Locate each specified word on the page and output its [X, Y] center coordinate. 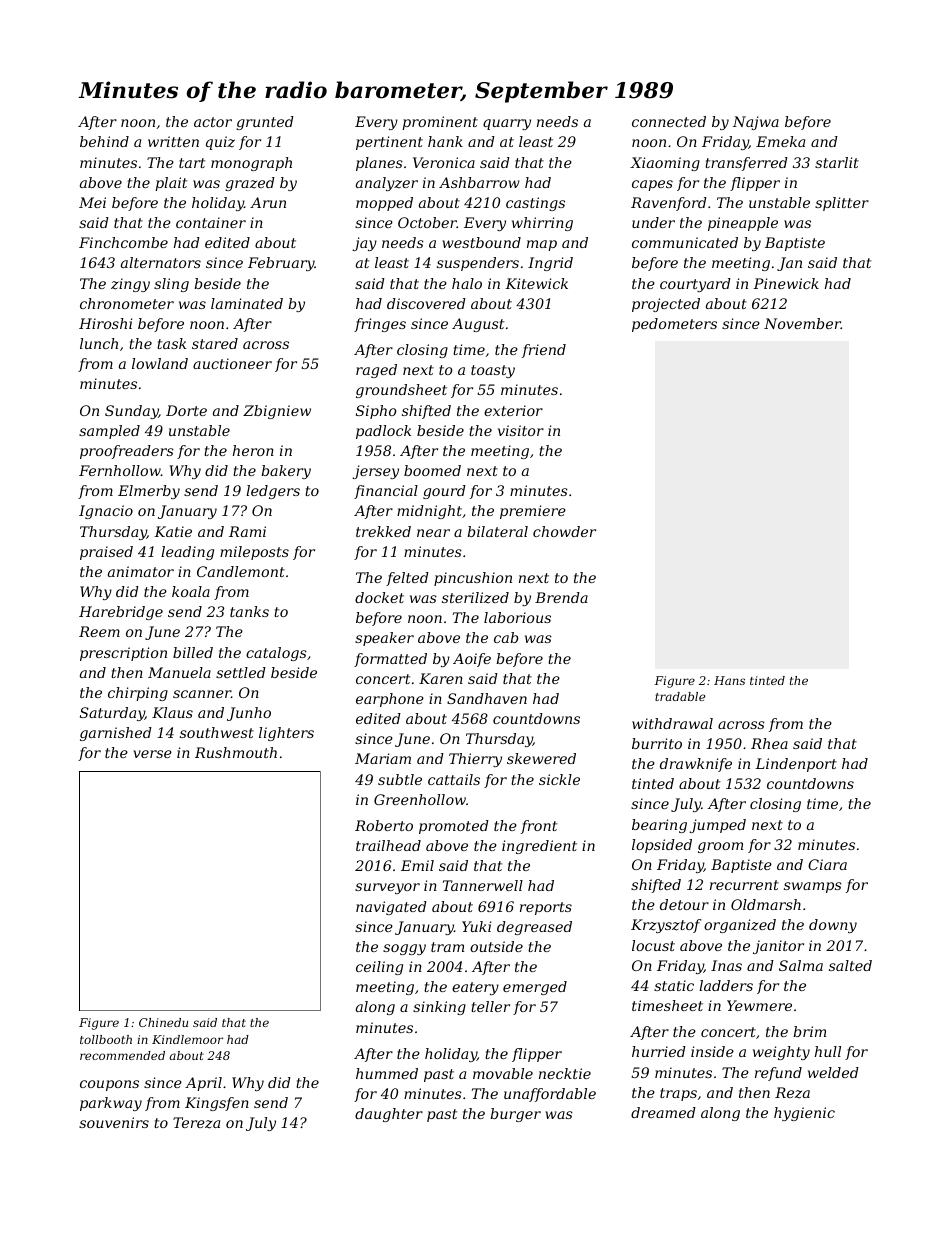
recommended [122, 1055]
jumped [717, 826]
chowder [564, 531]
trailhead [388, 845]
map [542, 245]
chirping [138, 694]
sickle [559, 779]
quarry [507, 124]
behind [104, 141]
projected [666, 305]
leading [187, 553]
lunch [99, 343]
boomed [432, 470]
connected [669, 121]
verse [152, 754]
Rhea [769, 743]
